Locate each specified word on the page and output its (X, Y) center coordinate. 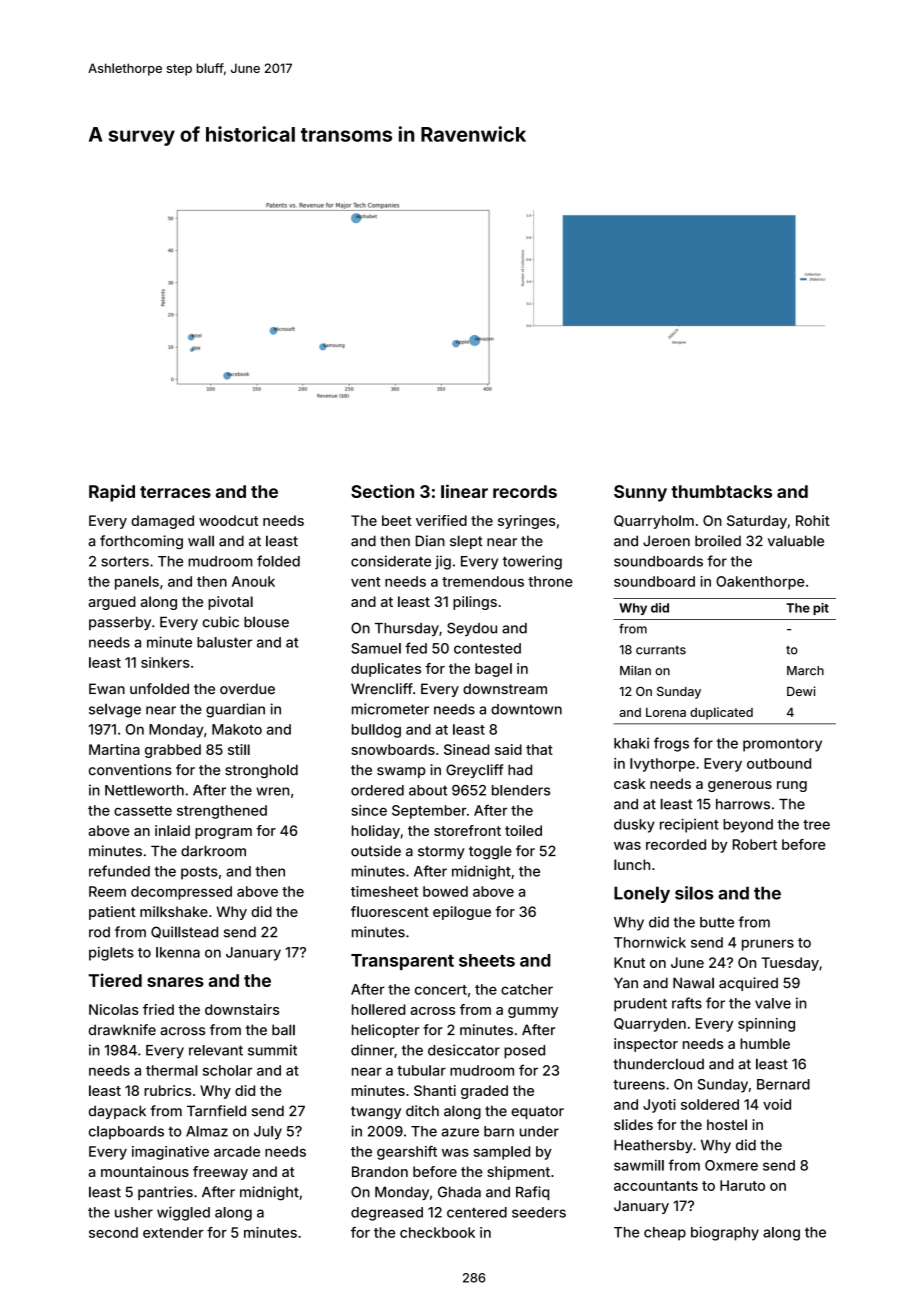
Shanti (435, 1090)
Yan (626, 983)
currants (661, 650)
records (525, 491)
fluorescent (390, 911)
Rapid (112, 493)
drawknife (122, 1030)
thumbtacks (721, 491)
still (239, 749)
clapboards (126, 1133)
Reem (107, 891)
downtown (526, 709)
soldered (710, 1104)
